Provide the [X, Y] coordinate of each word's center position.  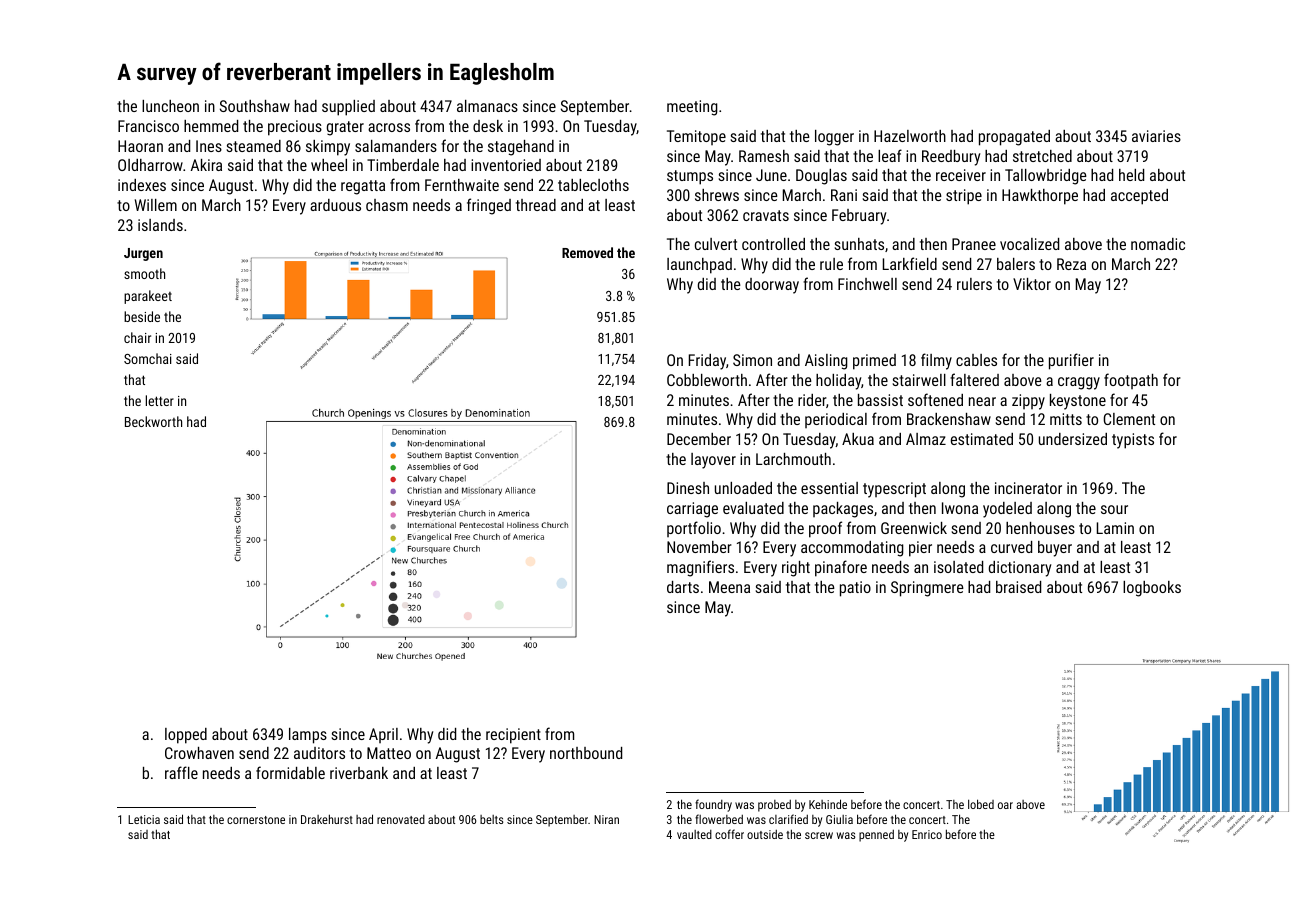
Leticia [144, 819]
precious [295, 128]
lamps [308, 736]
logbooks [1152, 589]
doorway [772, 286]
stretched [1042, 156]
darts [683, 587]
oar [1005, 805]
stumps [690, 177]
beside [142, 316]
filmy [936, 361]
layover [713, 461]
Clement [1129, 419]
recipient [513, 736]
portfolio [694, 529]
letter [160, 400]
